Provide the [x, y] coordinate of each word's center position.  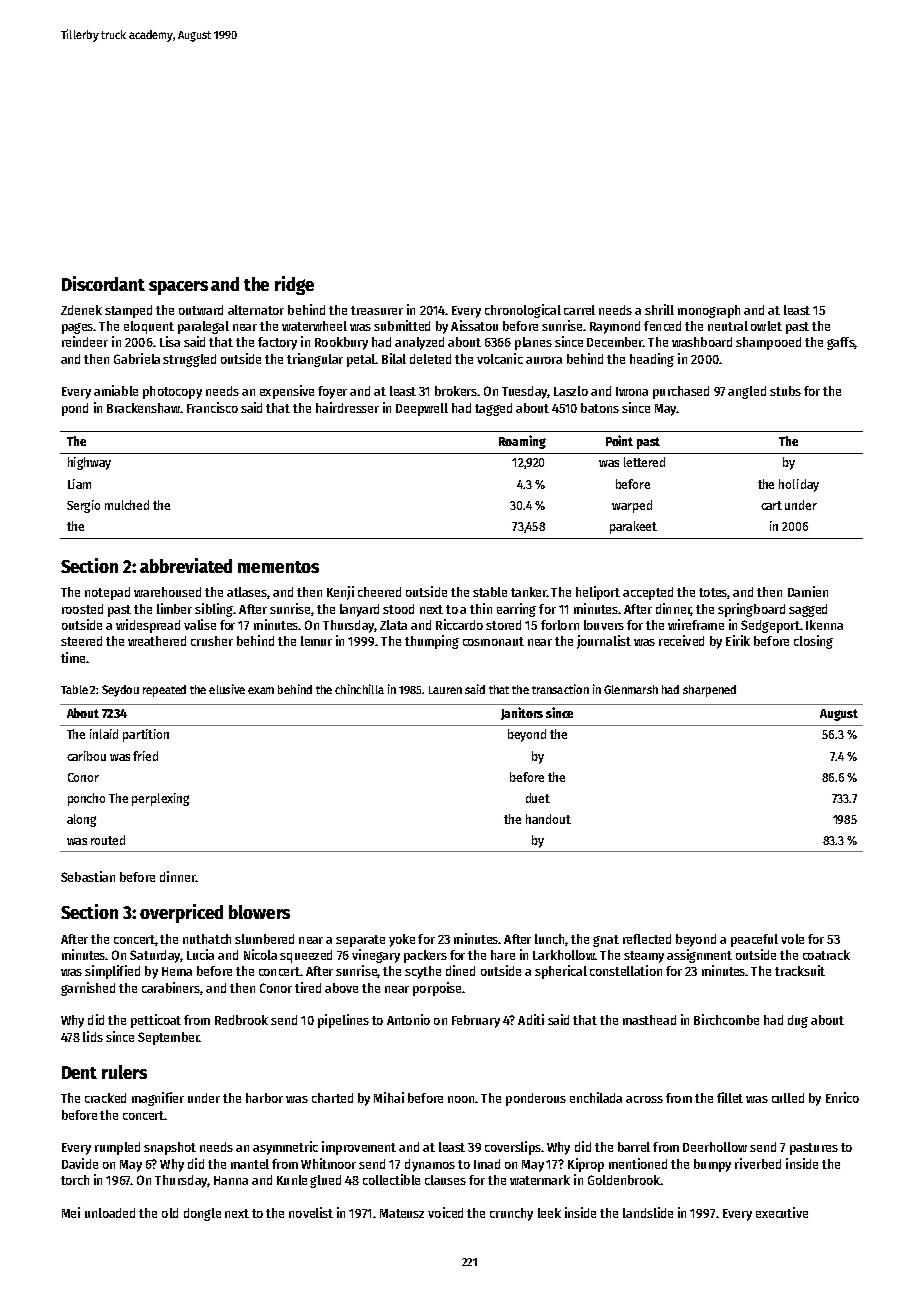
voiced [445, 1212]
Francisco [212, 407]
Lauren [445, 690]
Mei [71, 1212]
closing [813, 642]
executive [782, 1212]
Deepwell [422, 409]
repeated [164, 691]
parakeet [633, 527]
